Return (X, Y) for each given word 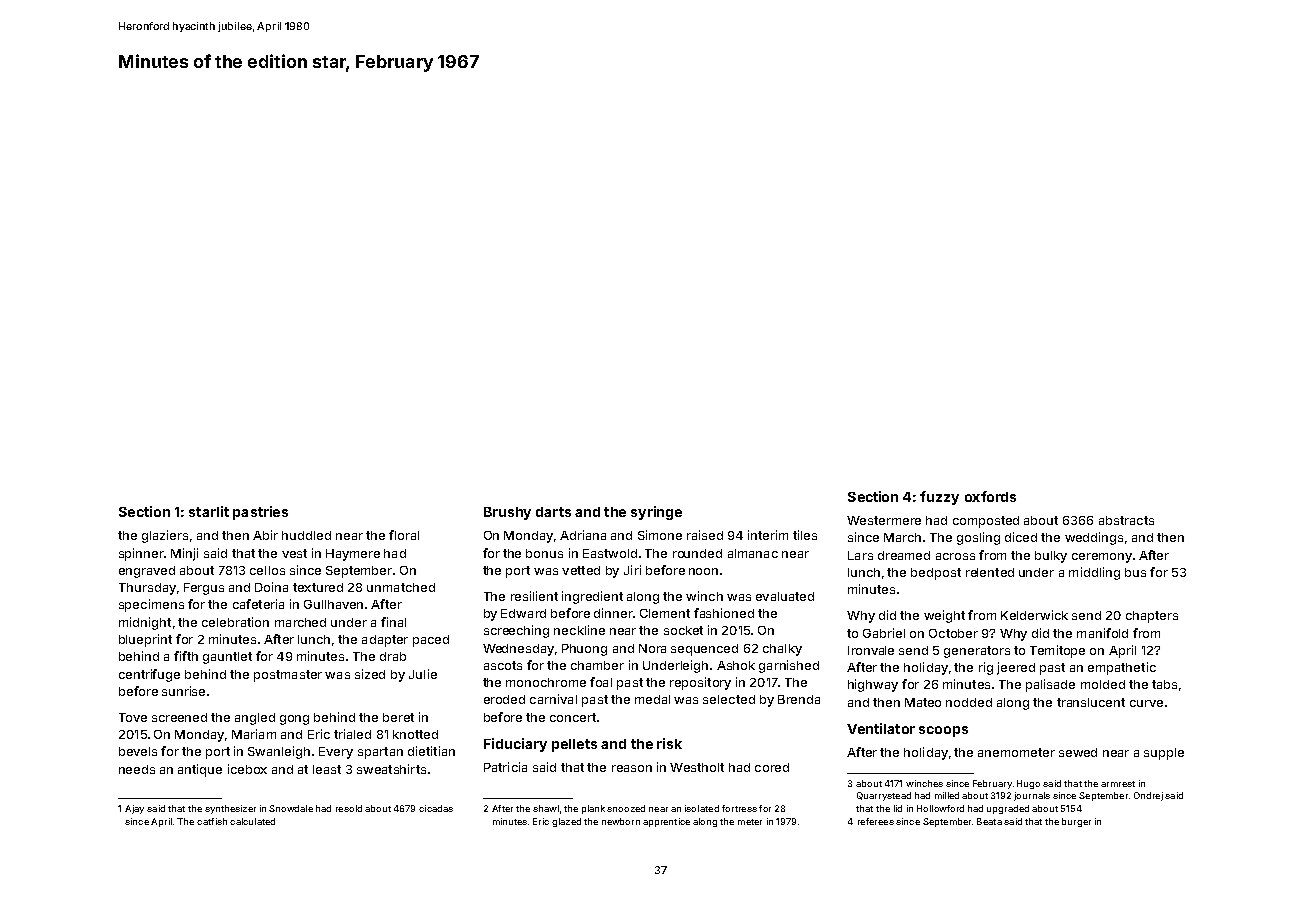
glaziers (165, 536)
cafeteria (258, 604)
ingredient (592, 597)
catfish (212, 821)
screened (179, 717)
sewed (1078, 752)
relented (990, 572)
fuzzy (939, 498)
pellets (574, 745)
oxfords (990, 496)
